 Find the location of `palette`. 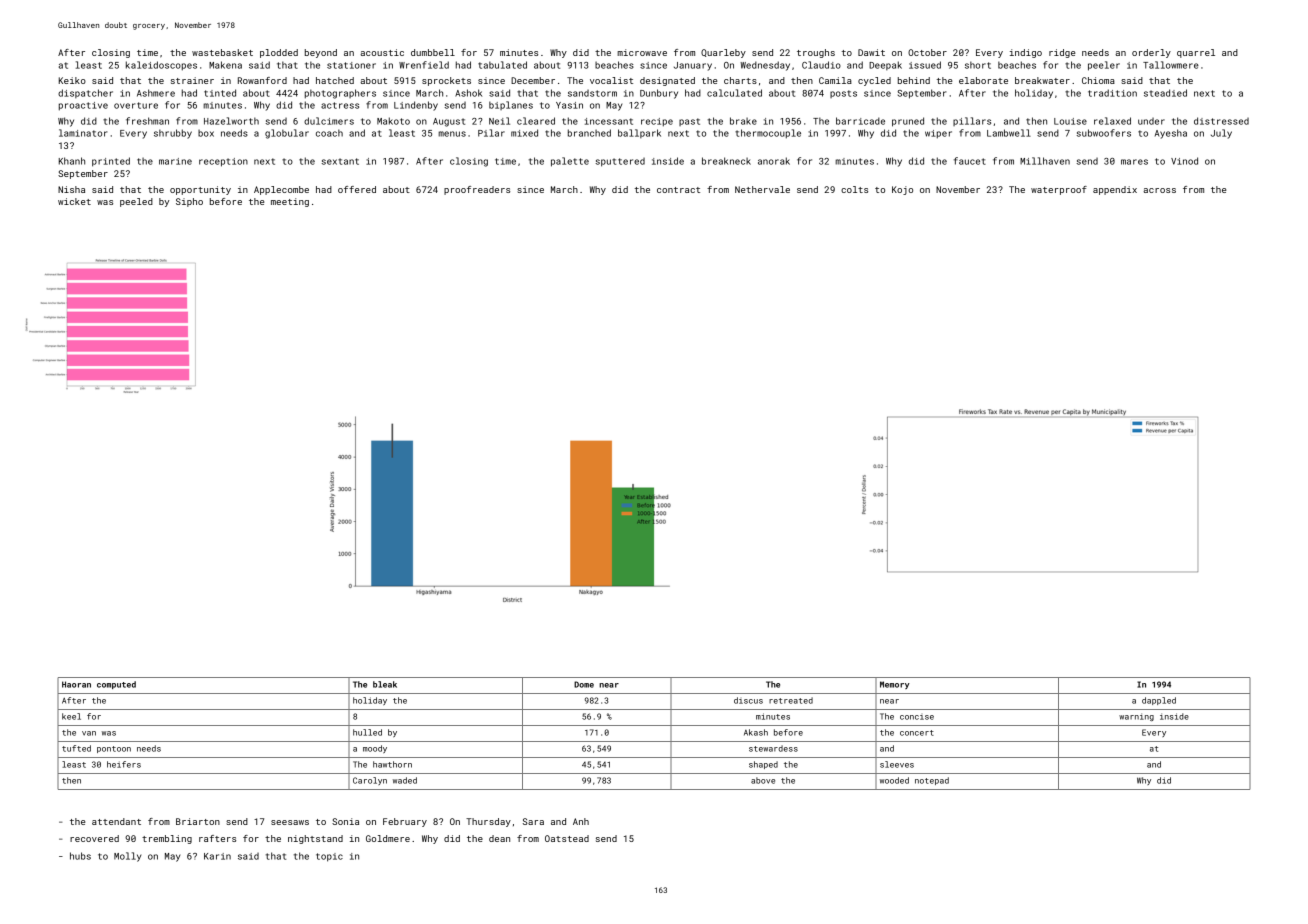

palette is located at coordinates (570, 162).
